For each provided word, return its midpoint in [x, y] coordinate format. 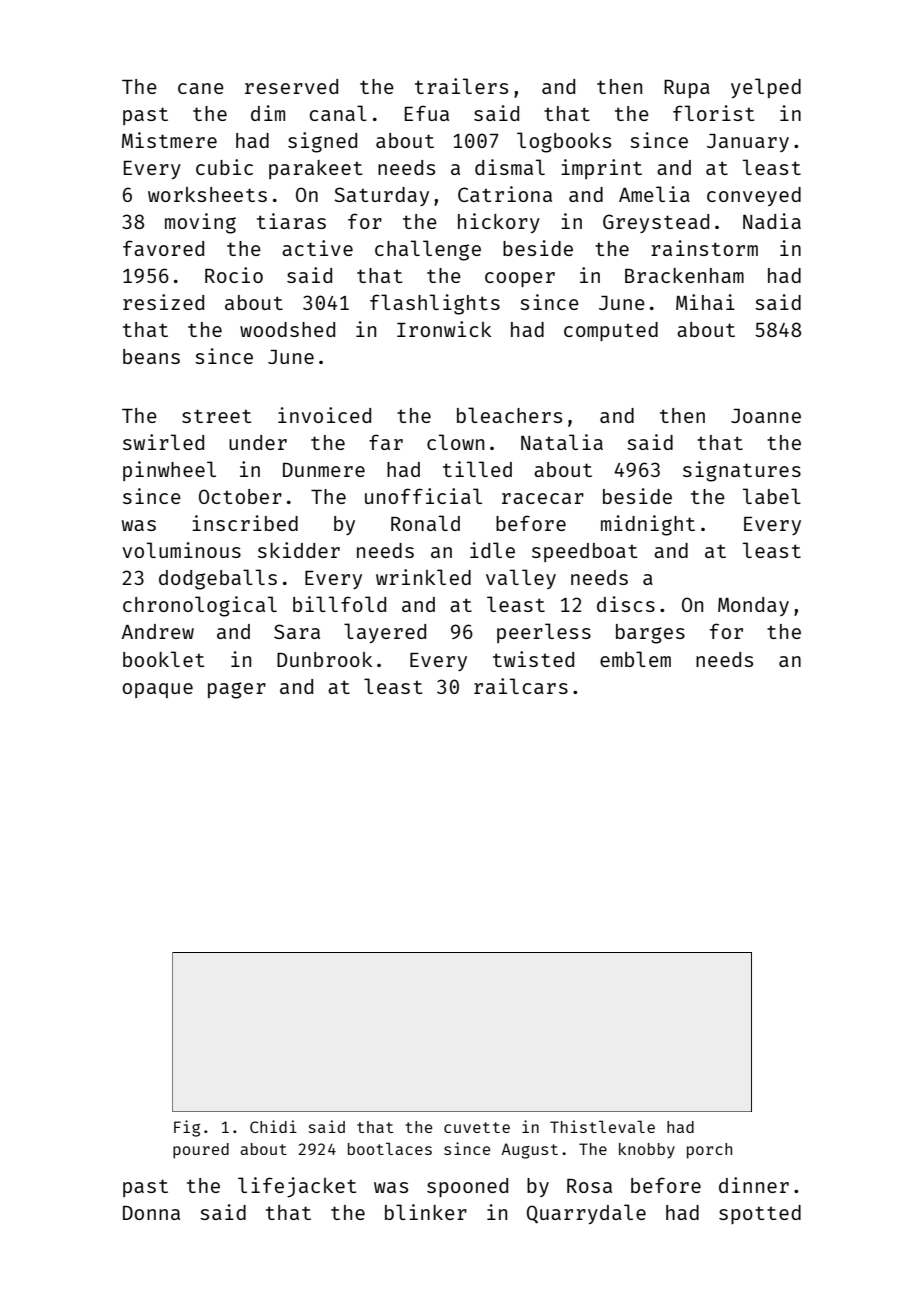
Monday [753, 606]
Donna [151, 1213]
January [748, 143]
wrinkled [423, 577]
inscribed [245, 523]
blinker [426, 1212]
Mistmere [169, 140]
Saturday [381, 196]
